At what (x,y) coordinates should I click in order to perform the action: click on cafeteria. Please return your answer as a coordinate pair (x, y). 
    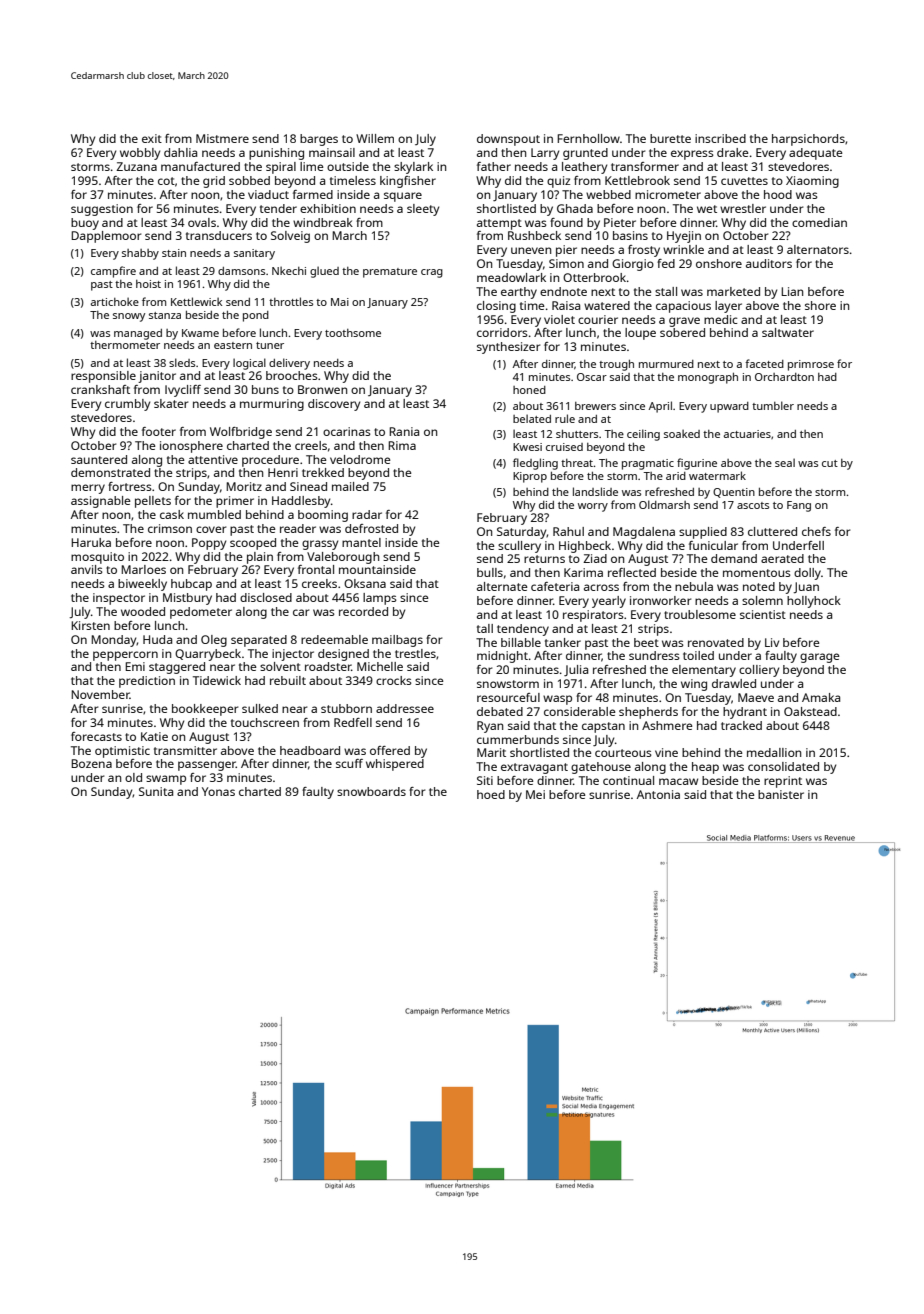
    Looking at the image, I should click on (555, 586).
